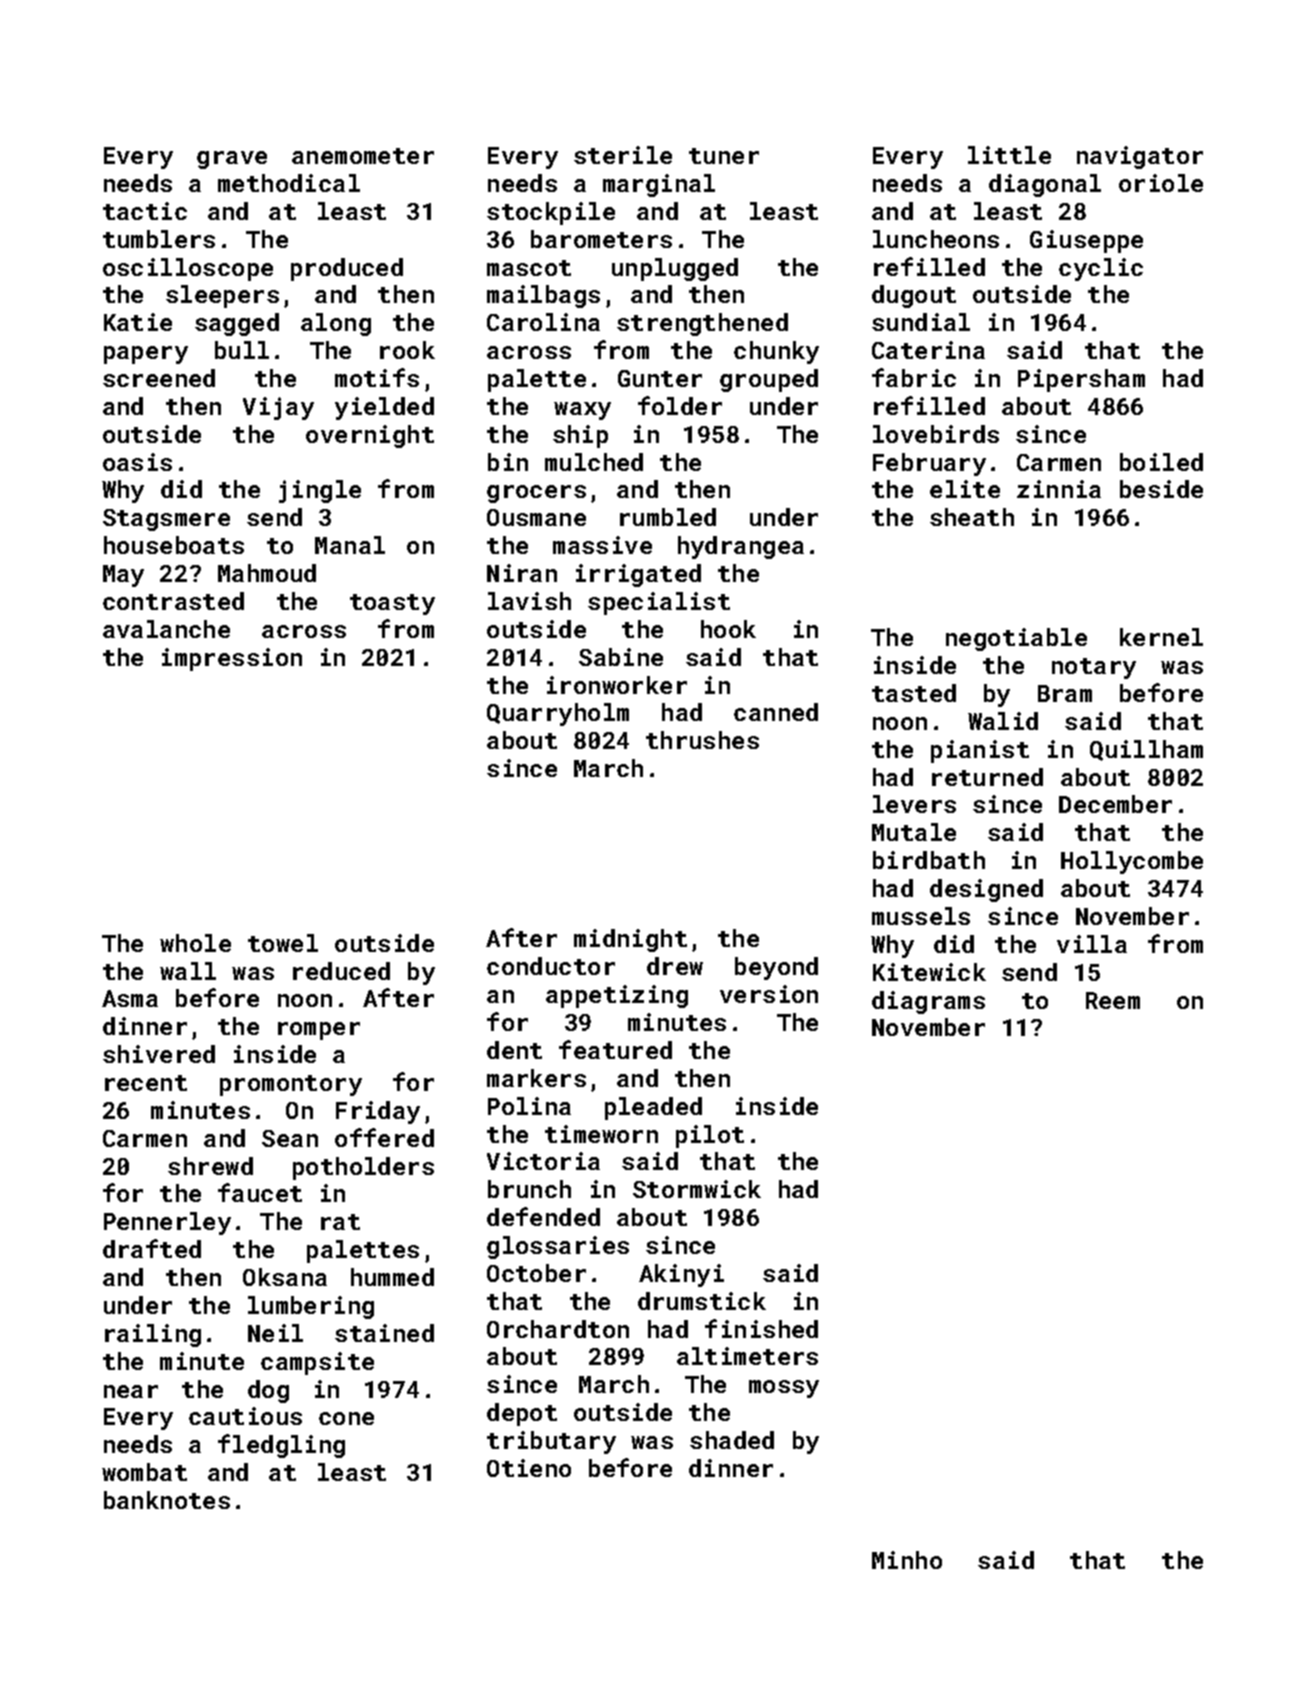 The image size is (1307, 1691). Describe the element at coordinates (761, 1328) in the screenshot. I see `finished` at that location.
